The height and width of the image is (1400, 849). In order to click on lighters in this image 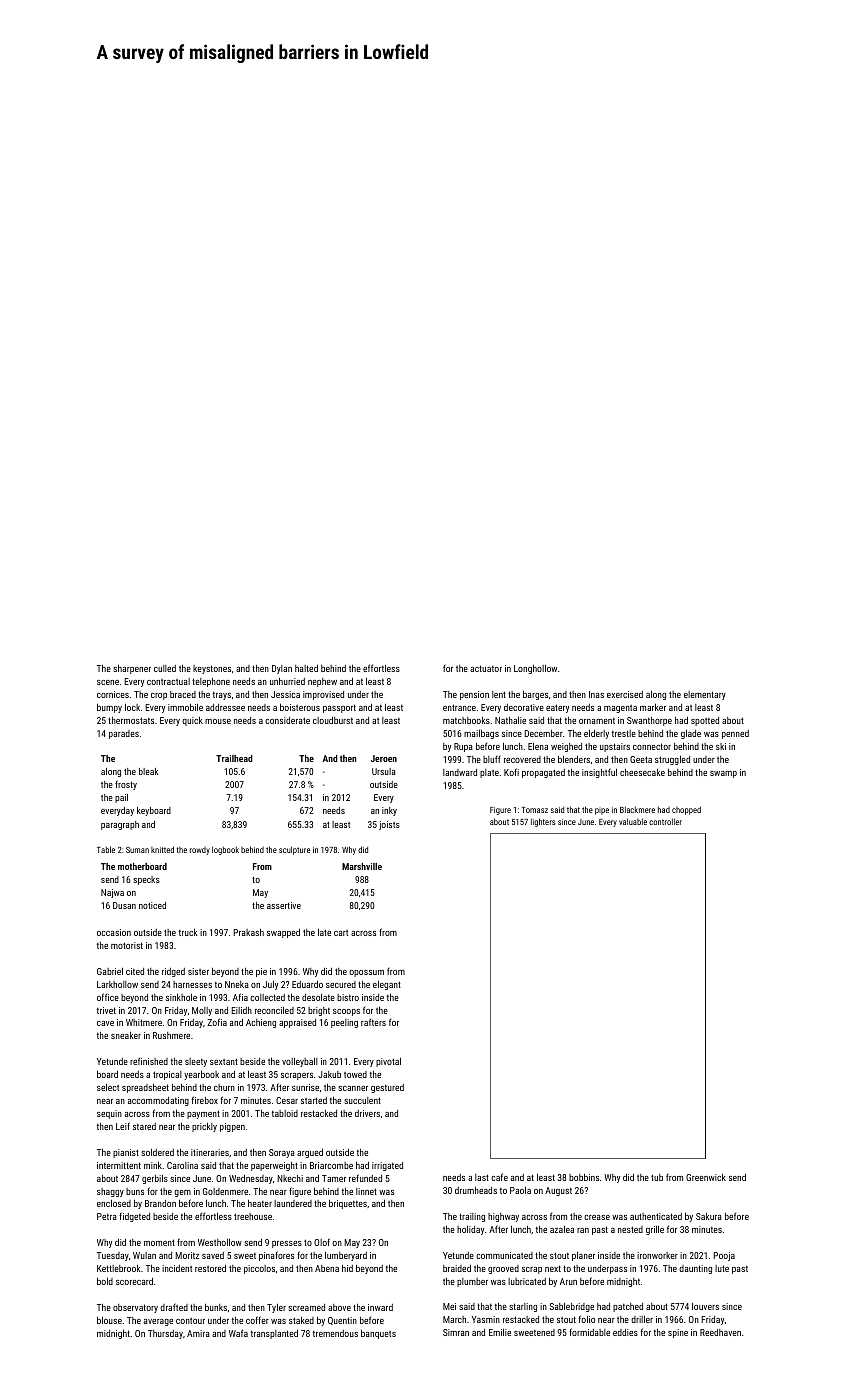, I will do `click(543, 822)`.
